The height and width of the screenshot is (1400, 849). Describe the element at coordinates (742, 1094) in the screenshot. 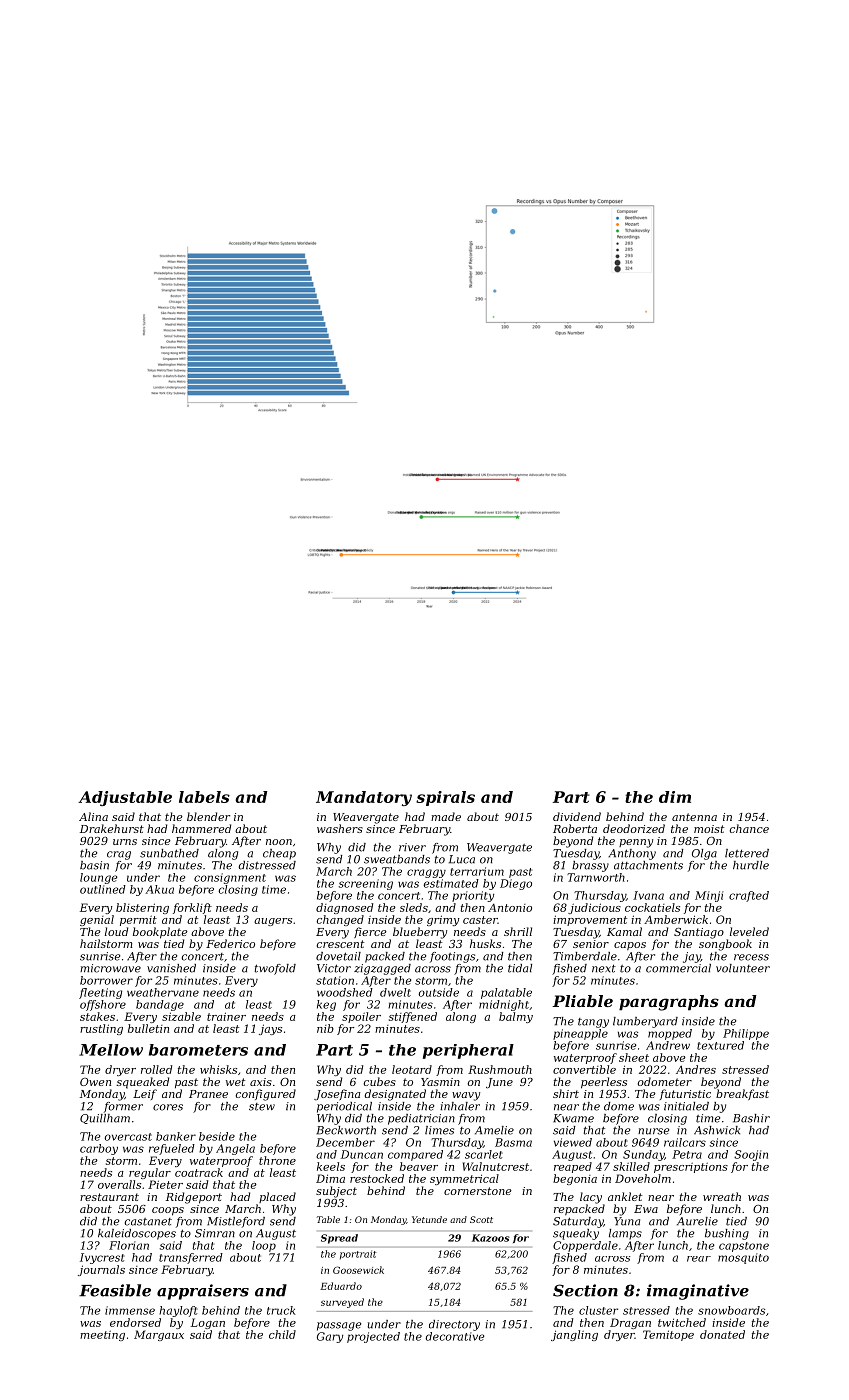

I see `breakfast` at that location.
